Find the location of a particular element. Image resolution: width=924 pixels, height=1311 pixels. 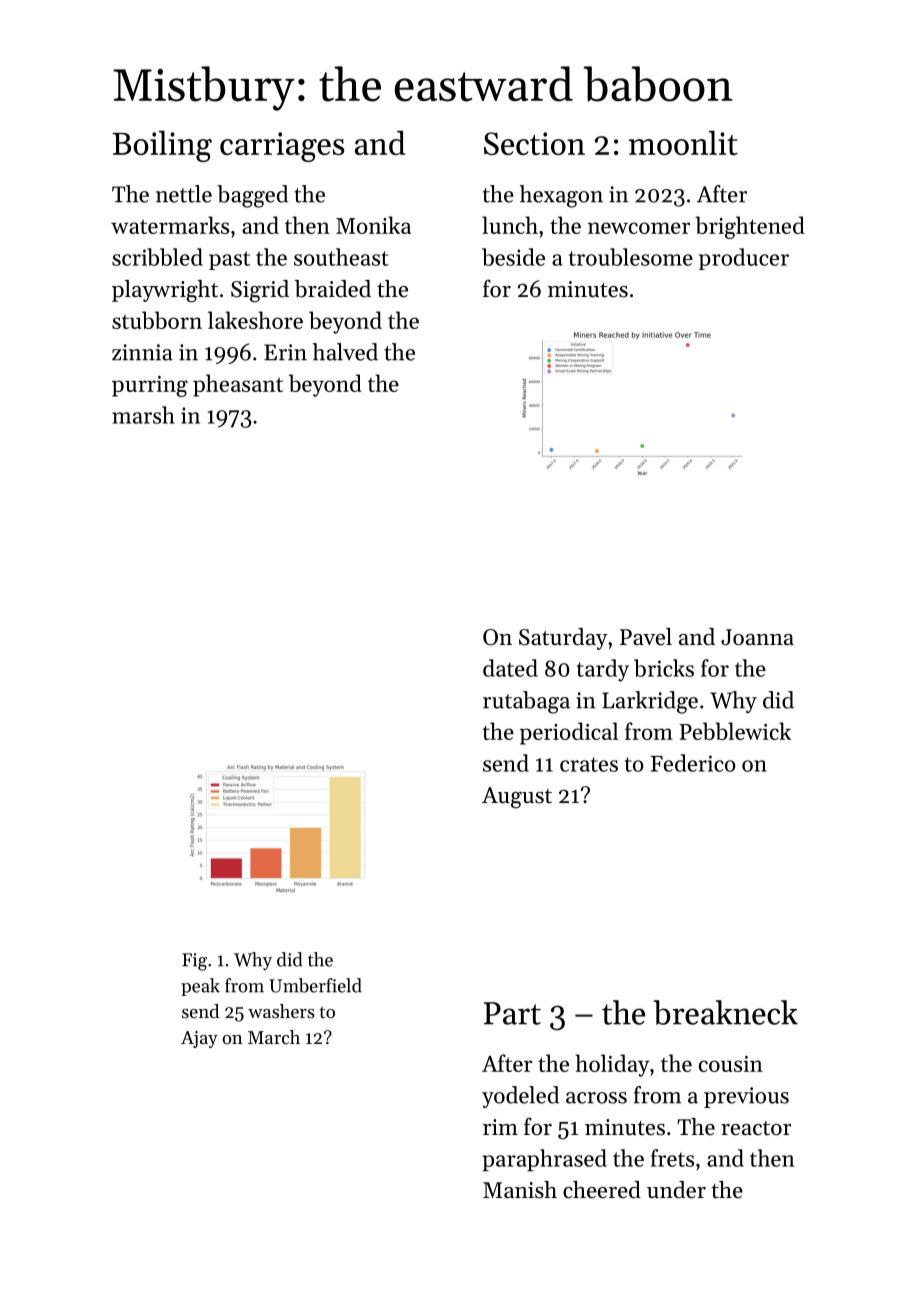

peak is located at coordinates (200, 987).
